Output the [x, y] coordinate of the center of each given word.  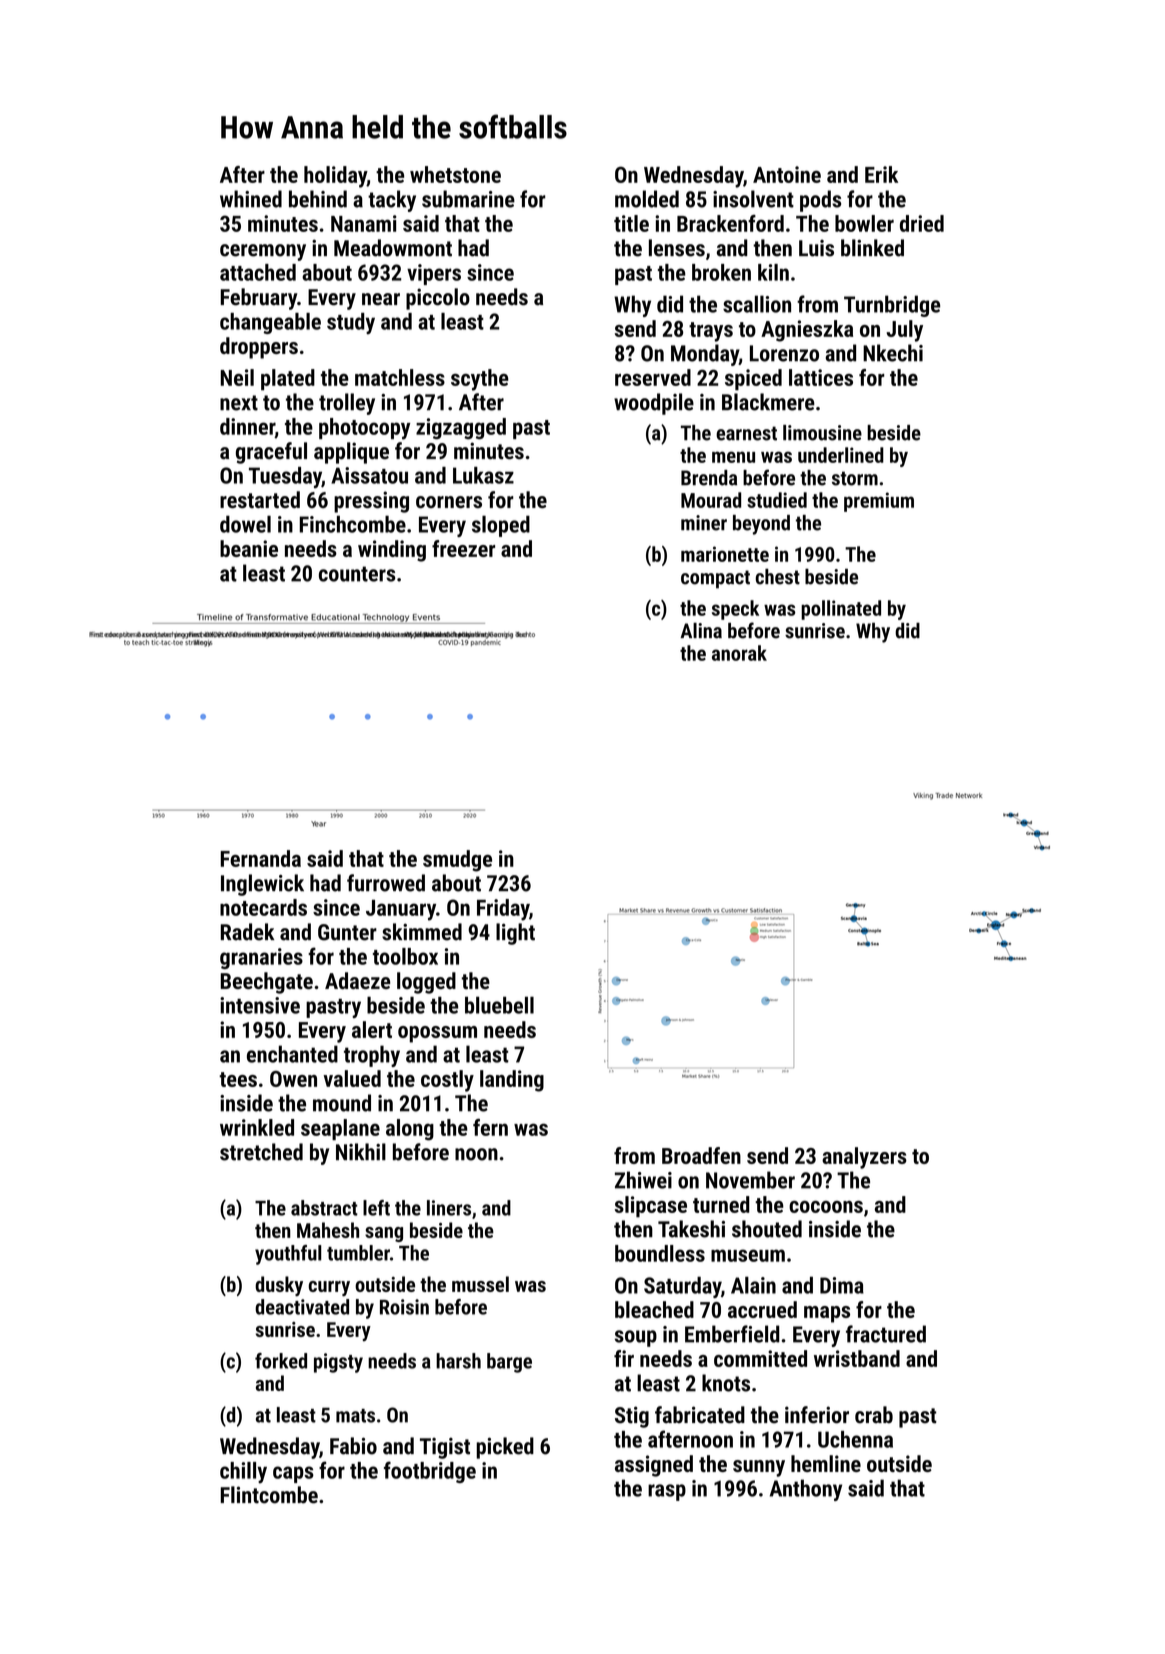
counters [357, 574]
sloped [501, 526]
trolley [347, 404]
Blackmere [768, 402]
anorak [739, 653]
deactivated [302, 1307]
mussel [480, 1284]
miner [704, 523]
